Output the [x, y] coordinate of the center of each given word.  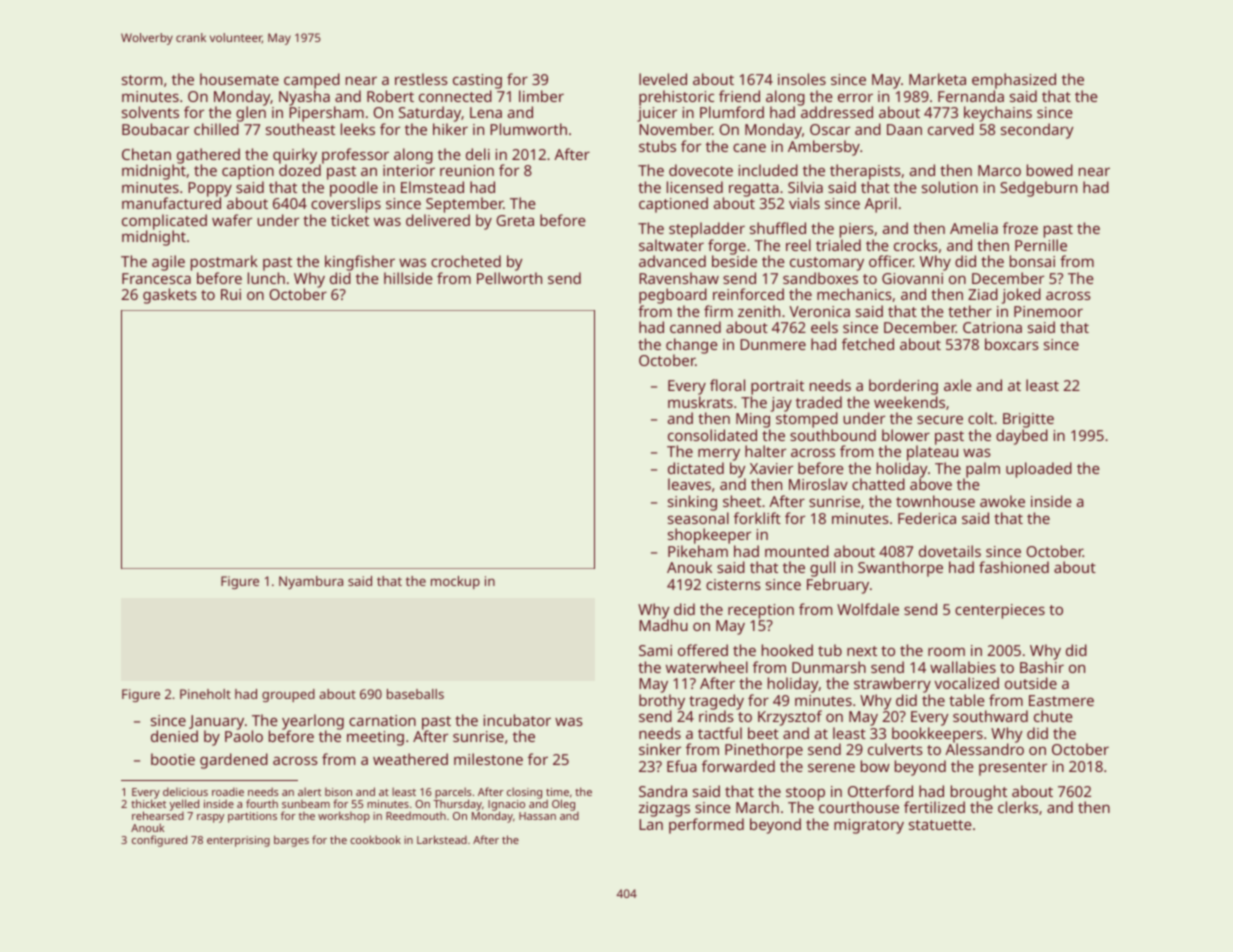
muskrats [700, 402]
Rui [231, 294]
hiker [450, 129]
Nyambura [311, 582]
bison [338, 792]
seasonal [698, 518]
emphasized [1014, 81]
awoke [1002, 501]
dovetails [950, 551]
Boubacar [155, 129]
